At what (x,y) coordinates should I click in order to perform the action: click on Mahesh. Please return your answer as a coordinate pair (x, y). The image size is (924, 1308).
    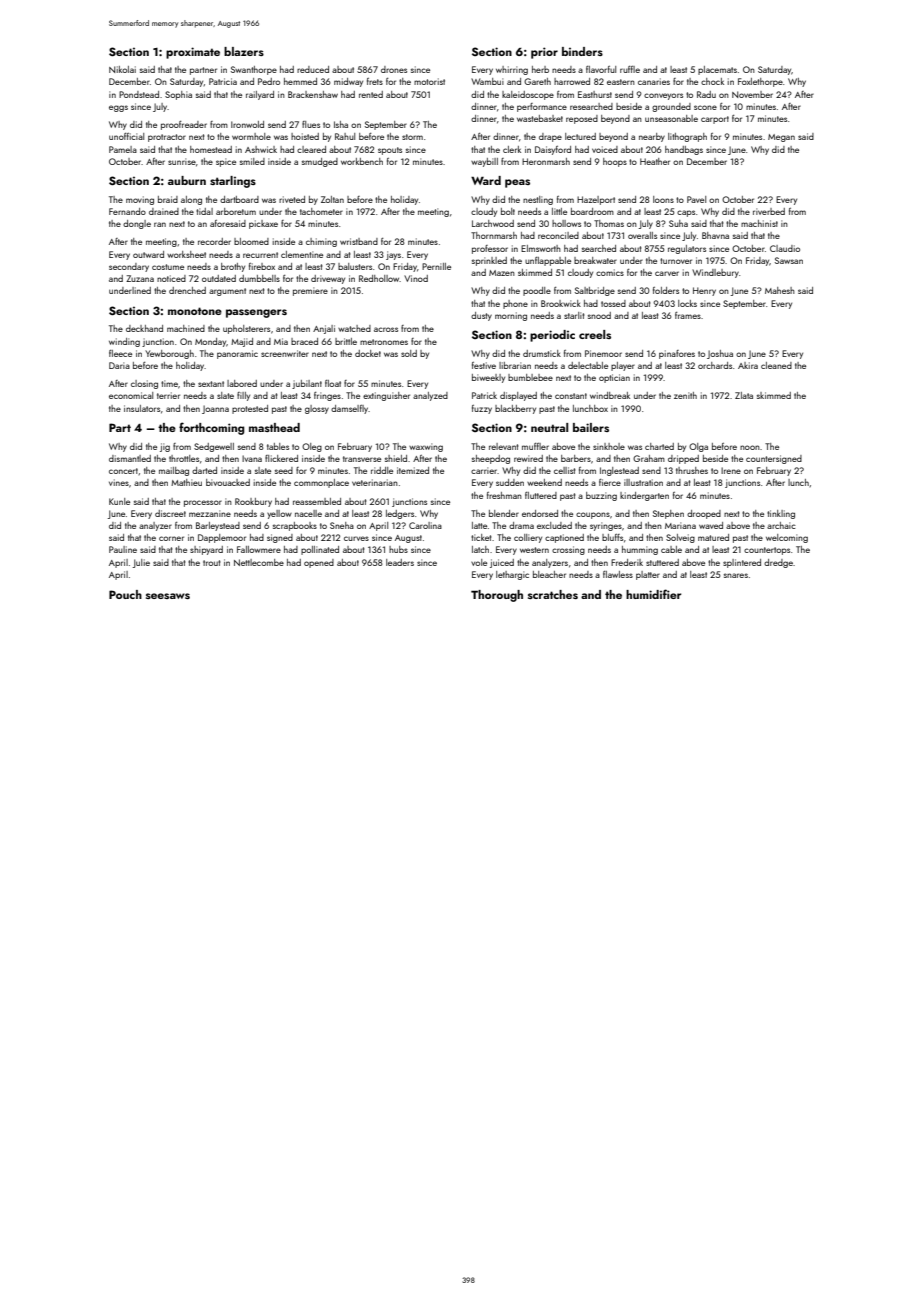
    Looking at the image, I should click on (780, 290).
